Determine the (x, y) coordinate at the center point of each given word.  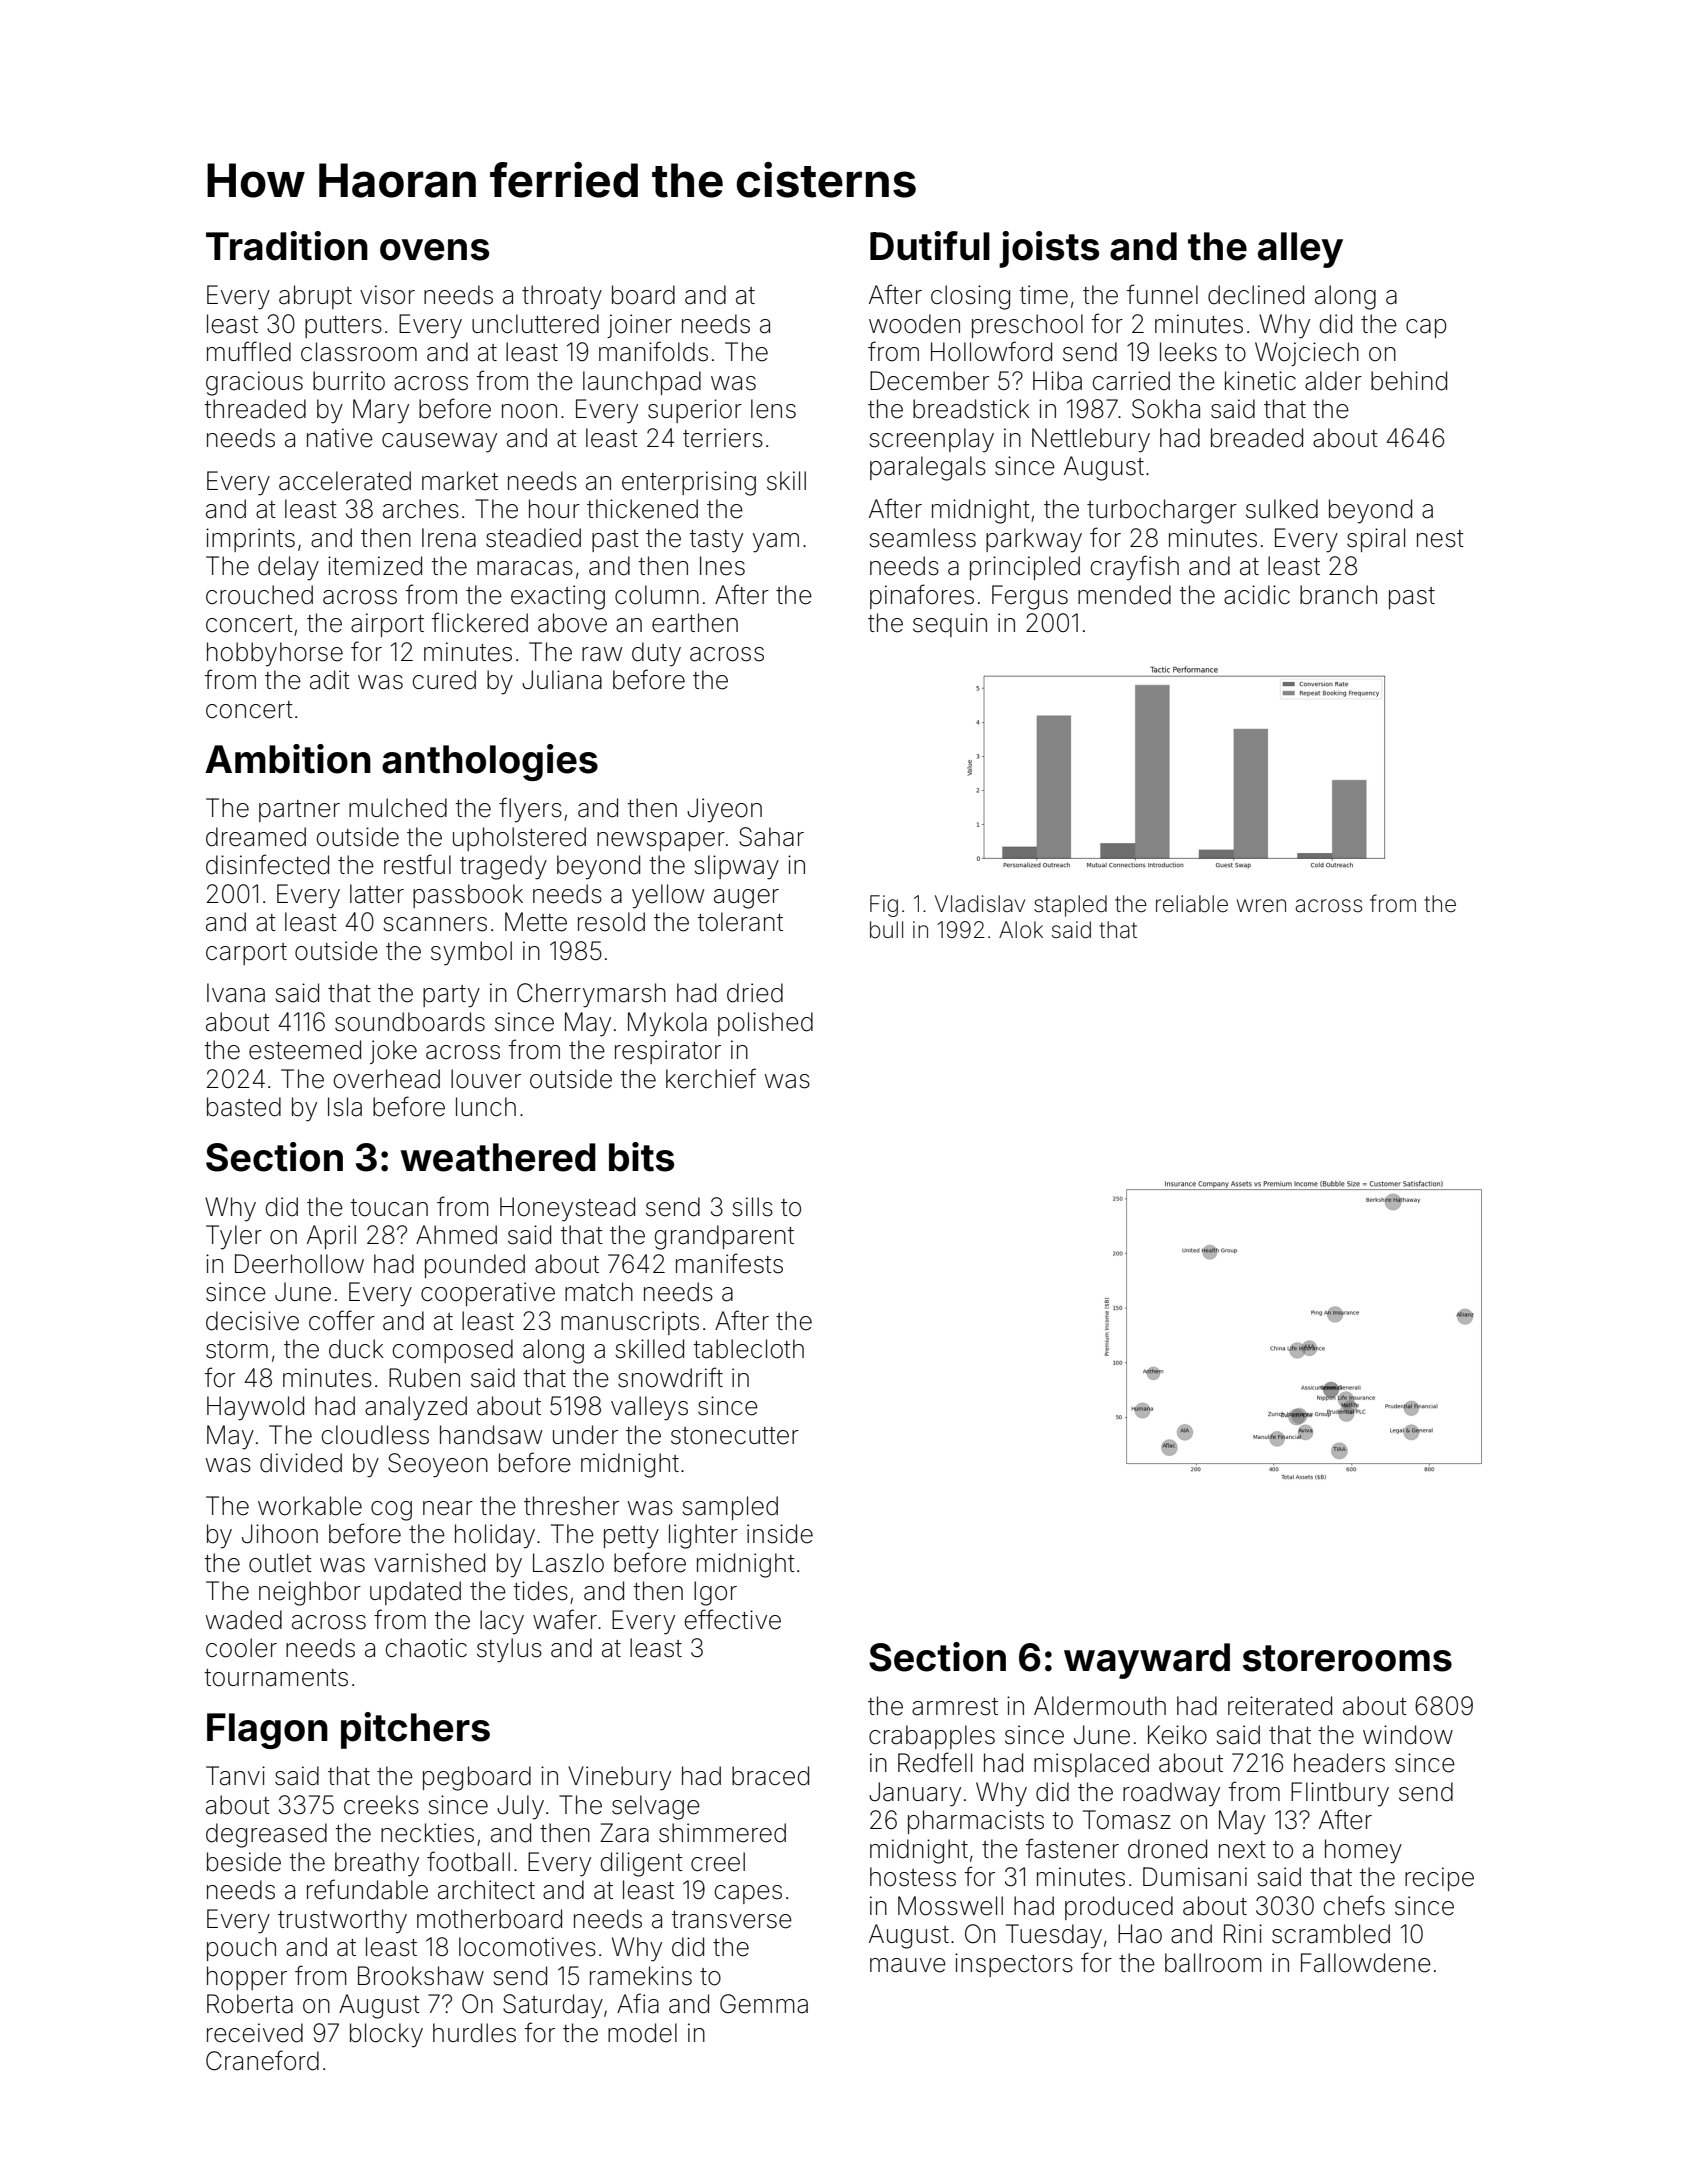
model (642, 2033)
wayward (1147, 1661)
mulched (398, 808)
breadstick (971, 409)
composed (453, 1351)
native (340, 438)
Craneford (262, 2060)
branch (1338, 595)
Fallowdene (1366, 1963)
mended (1124, 595)
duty (656, 654)
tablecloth (749, 1349)
